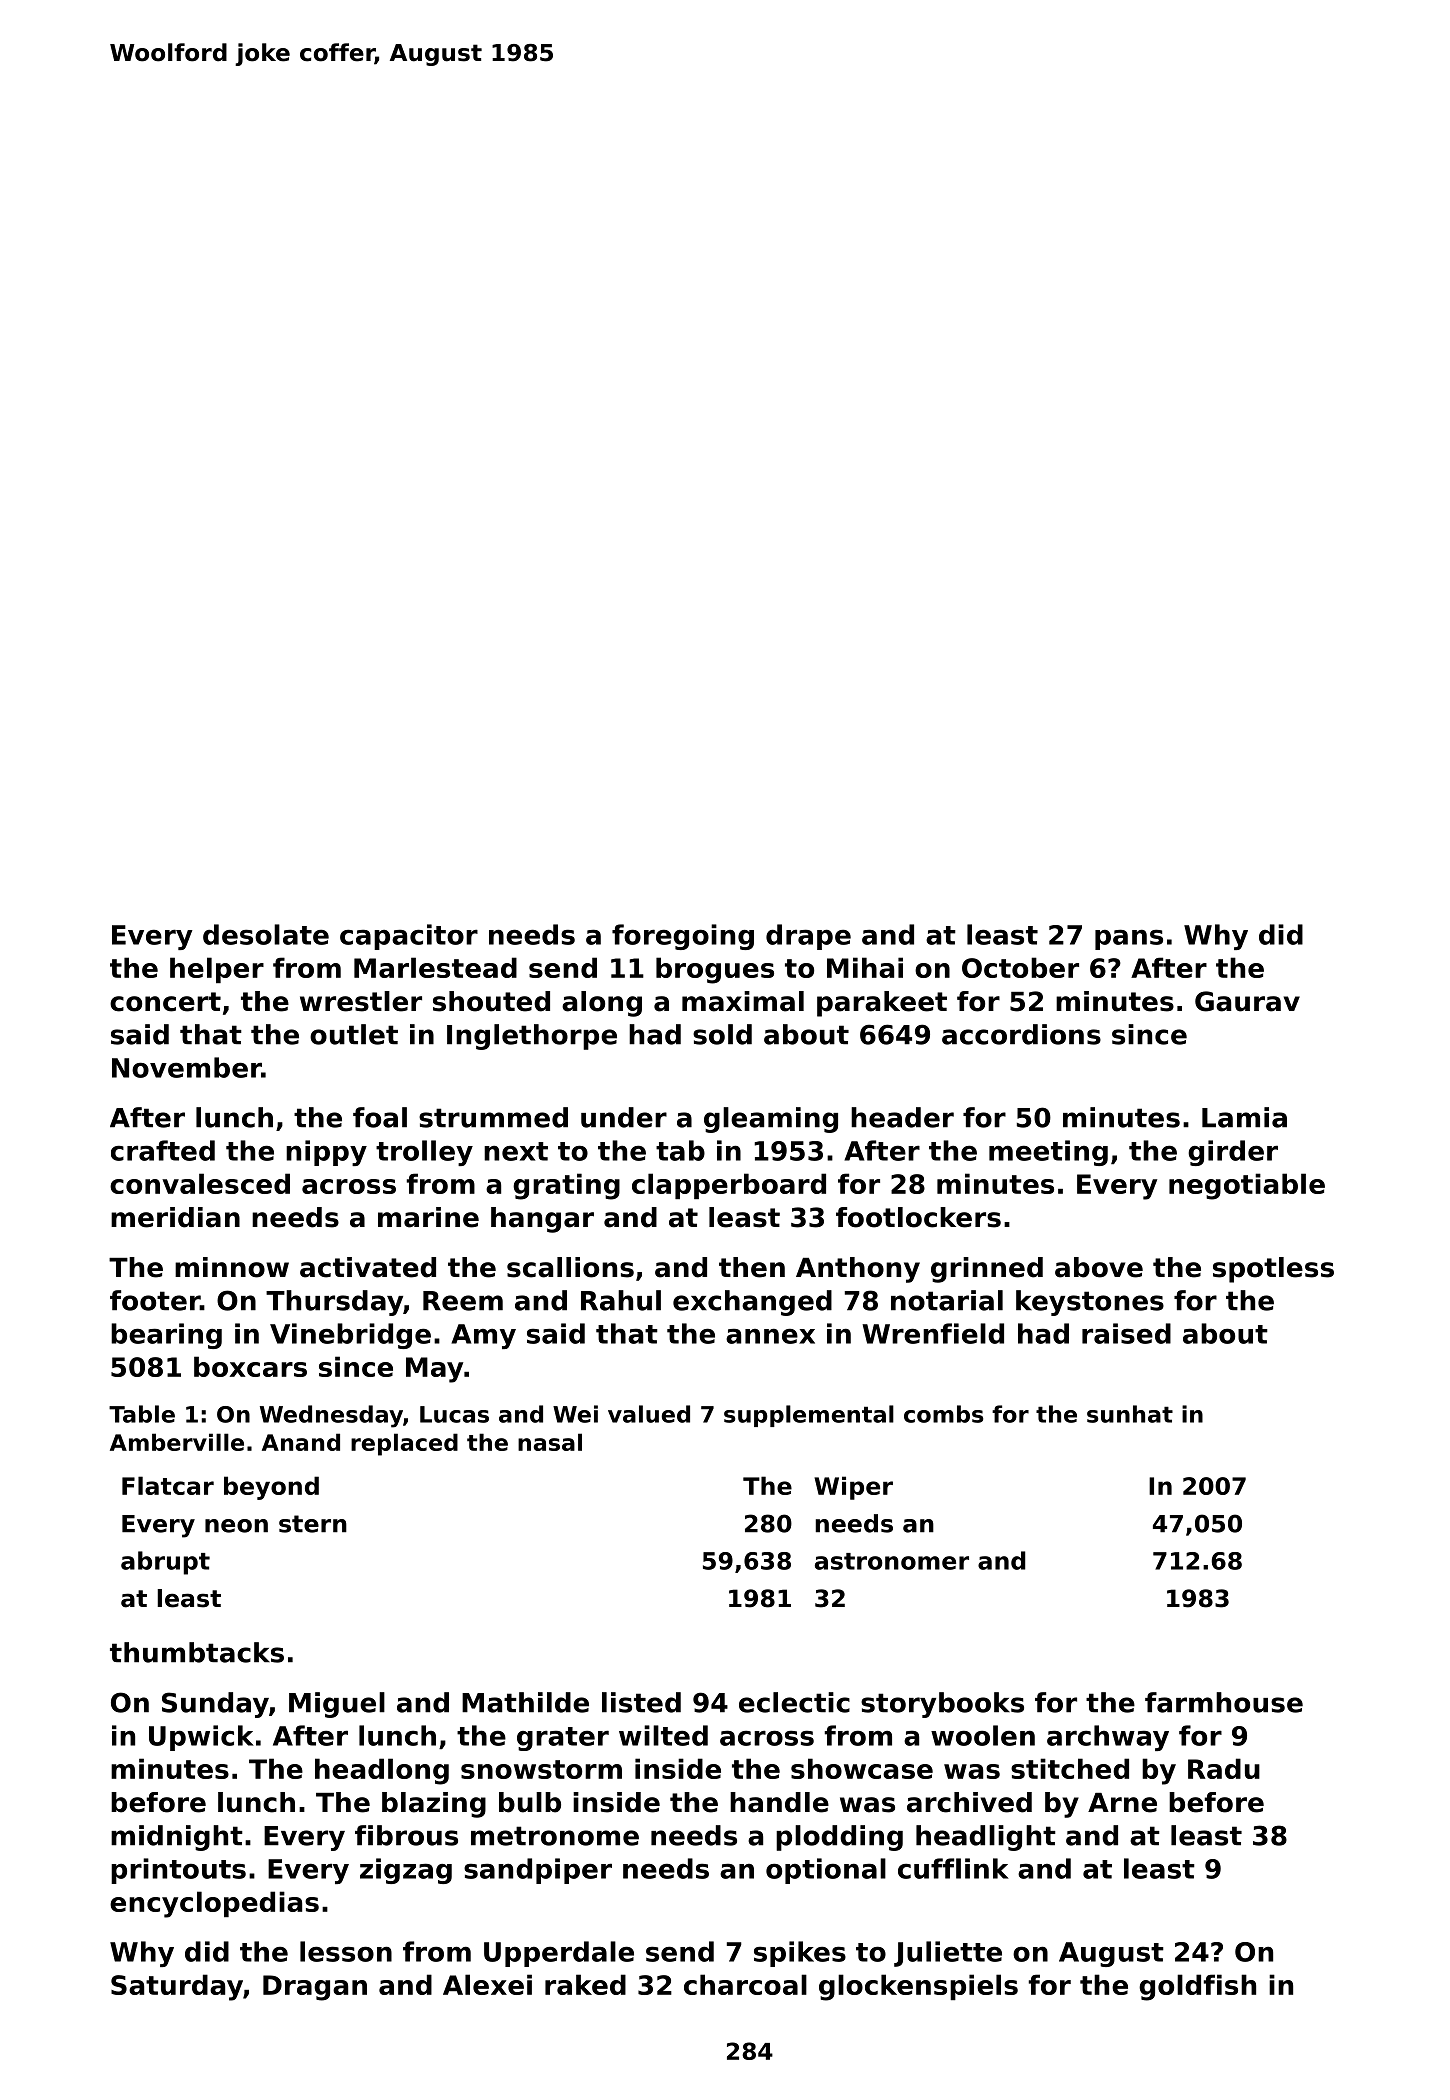 This document has width=1450, height=2100. What do you see at coordinates (1048, 1153) in the document?
I see `meeting` at bounding box center [1048, 1153].
